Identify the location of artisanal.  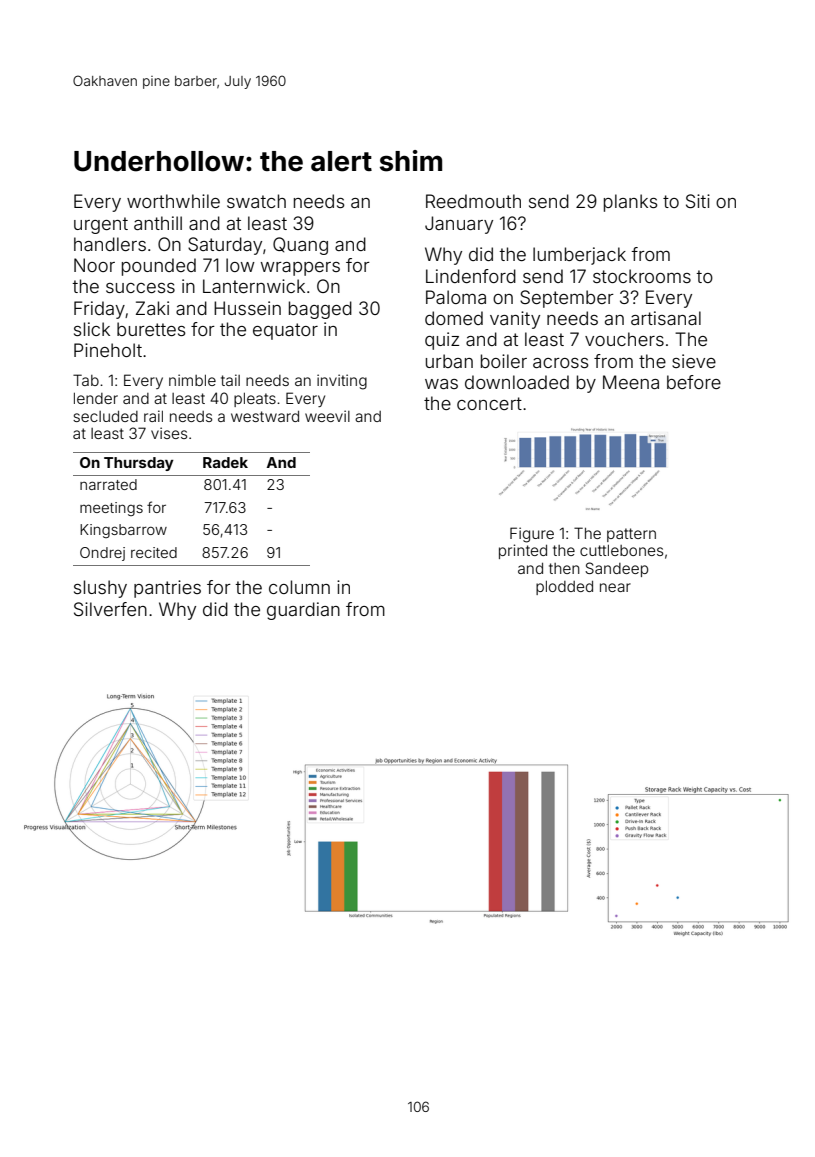
(666, 318).
